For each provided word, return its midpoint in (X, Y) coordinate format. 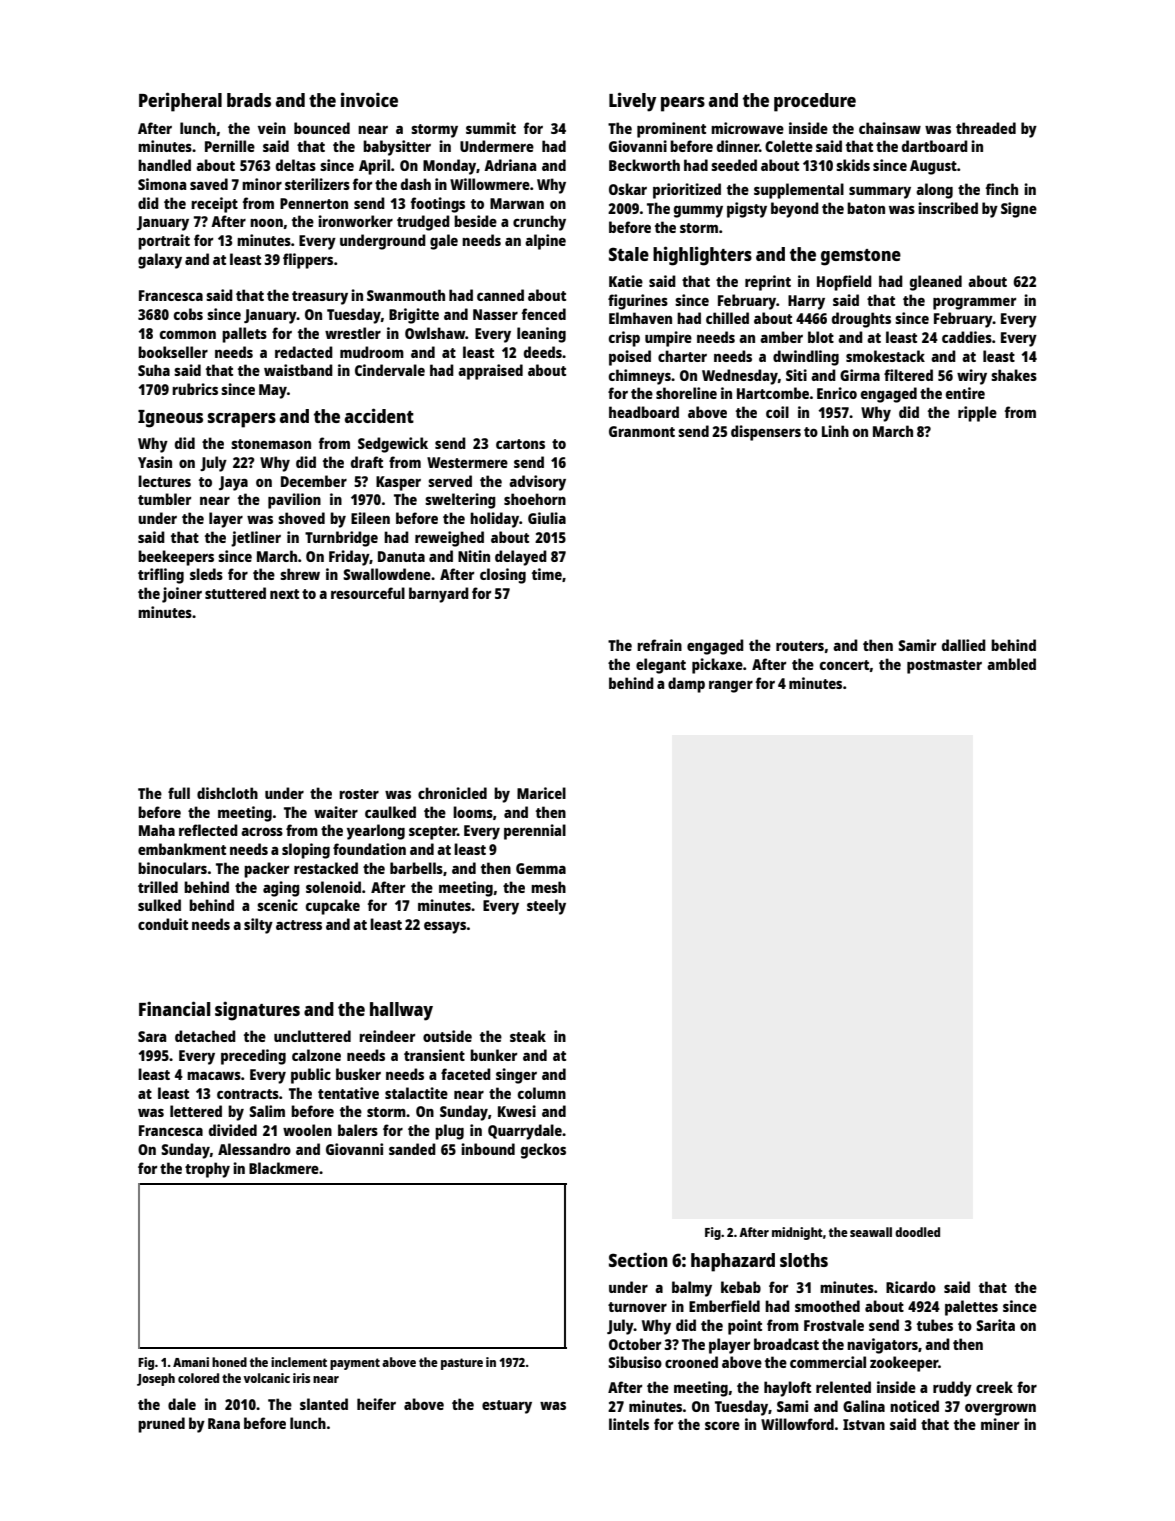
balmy (692, 1289)
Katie (626, 281)
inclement (299, 1362)
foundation (369, 849)
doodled (917, 1232)
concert (844, 665)
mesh (548, 887)
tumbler (164, 499)
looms (473, 812)
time (547, 574)
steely (546, 907)
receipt (214, 205)
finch (1002, 189)
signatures (257, 1011)
